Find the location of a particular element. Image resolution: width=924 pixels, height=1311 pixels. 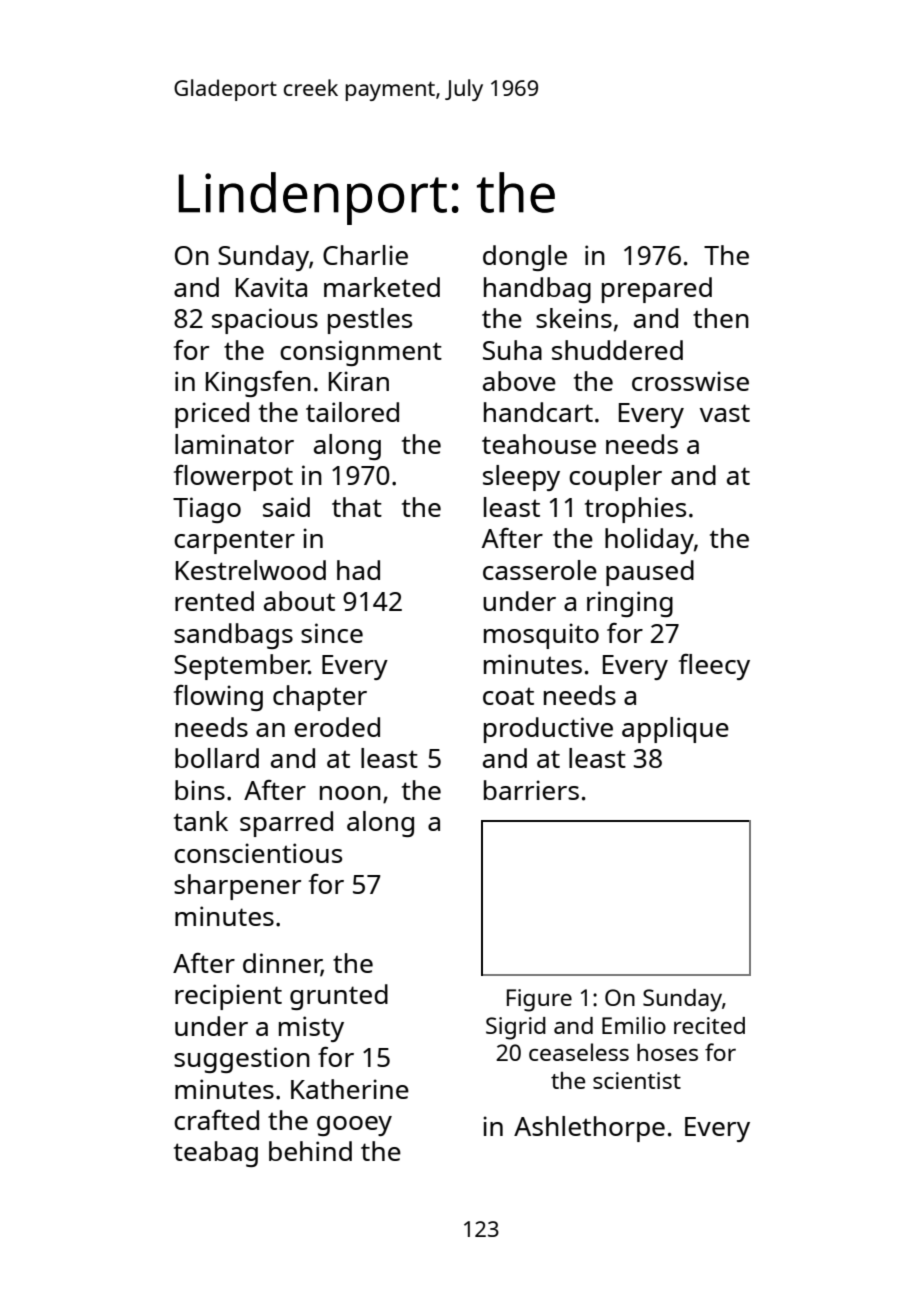

then is located at coordinates (721, 318).
